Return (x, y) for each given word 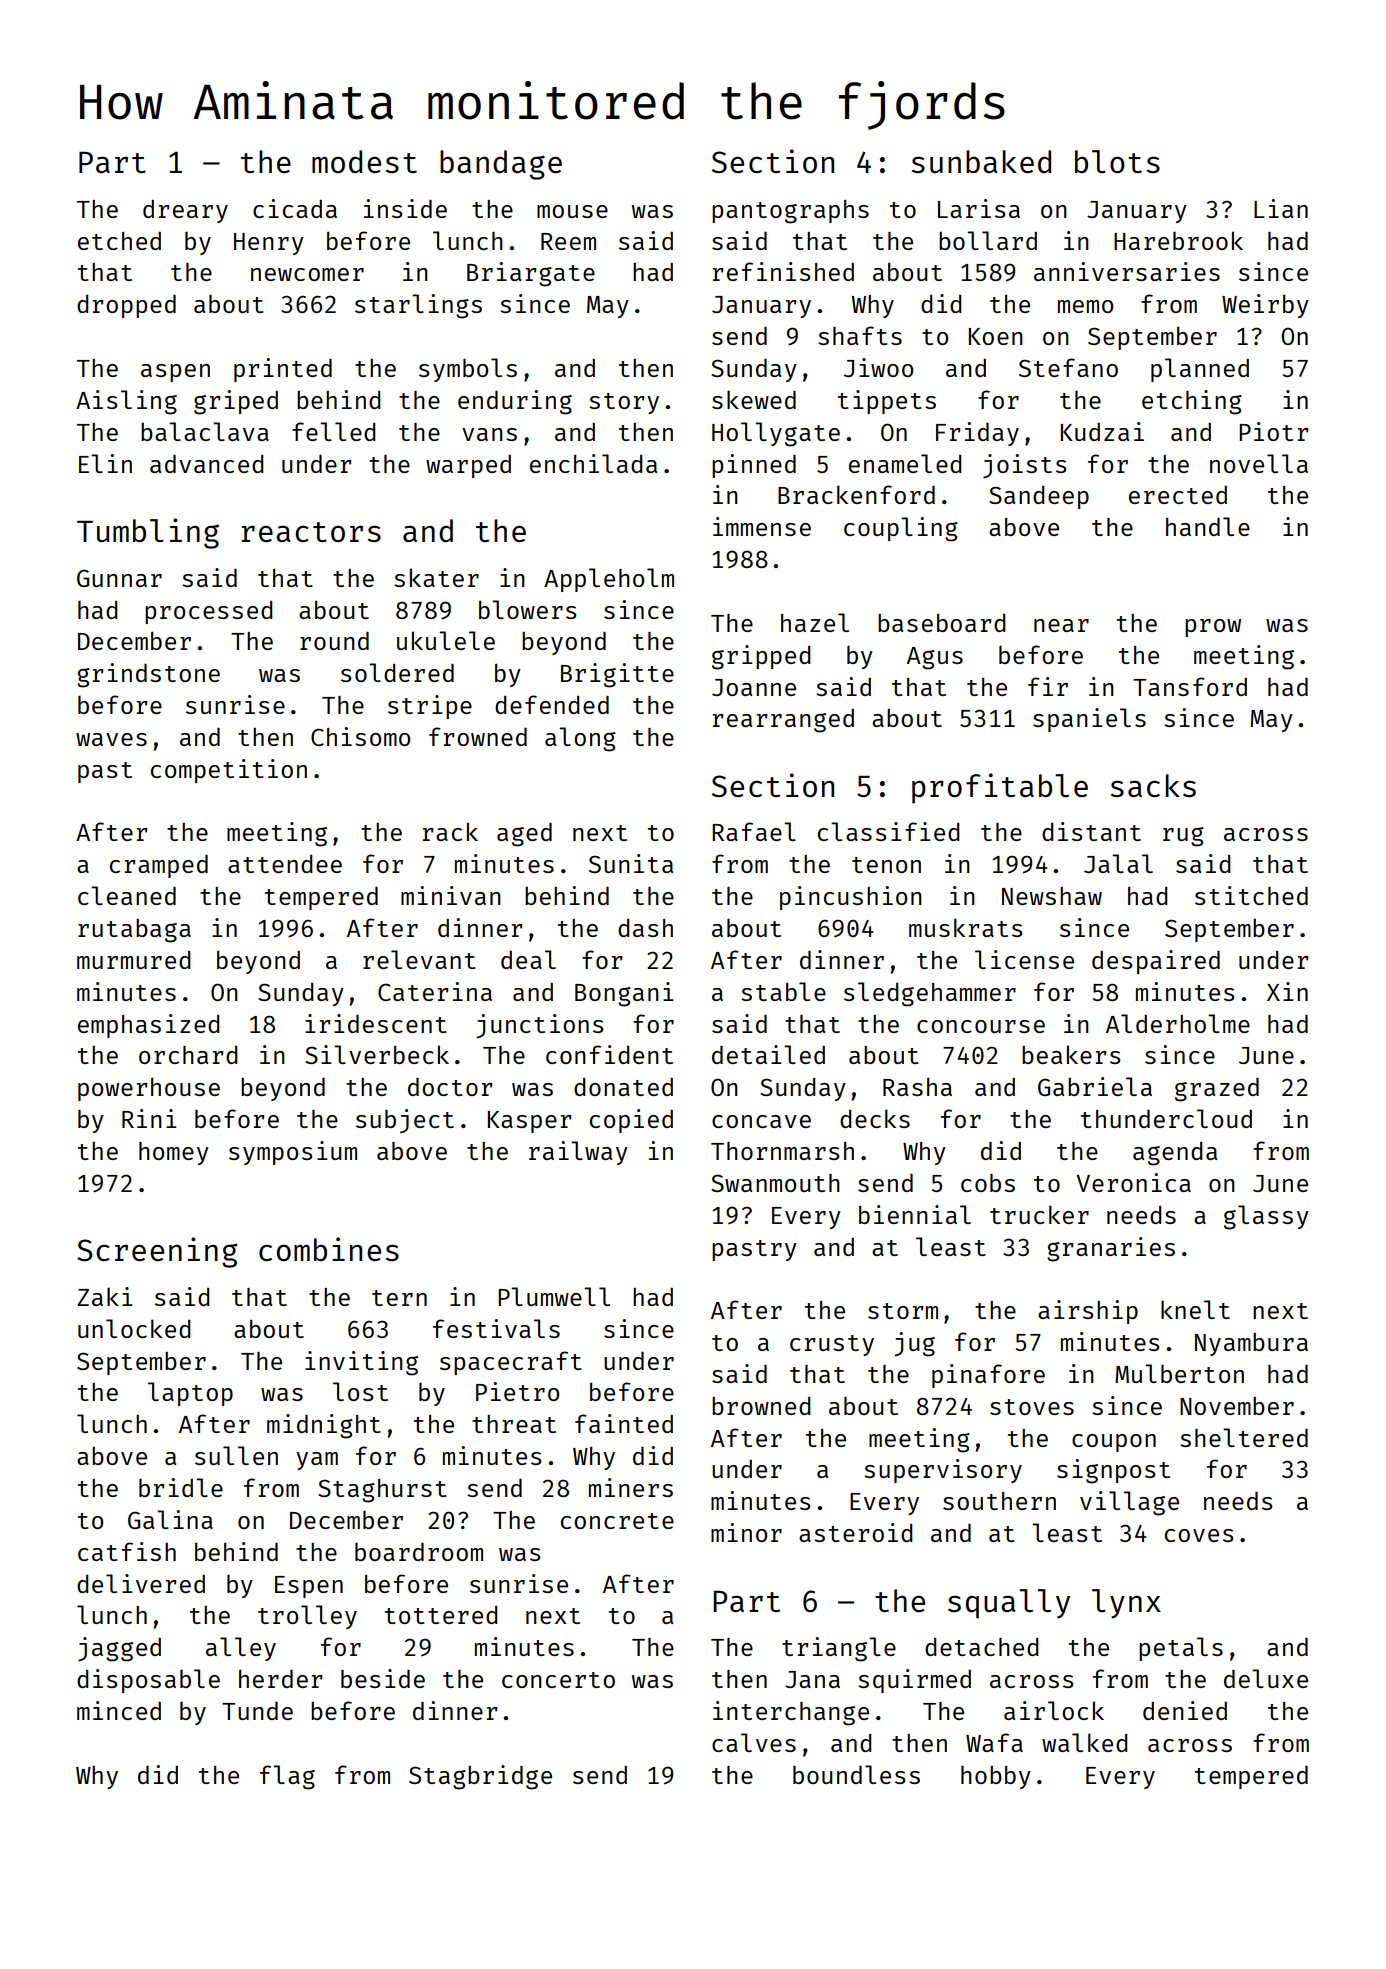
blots (1117, 161)
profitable (1000, 788)
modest (364, 161)
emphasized (148, 1026)
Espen (309, 1587)
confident (609, 1054)
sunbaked (981, 161)
